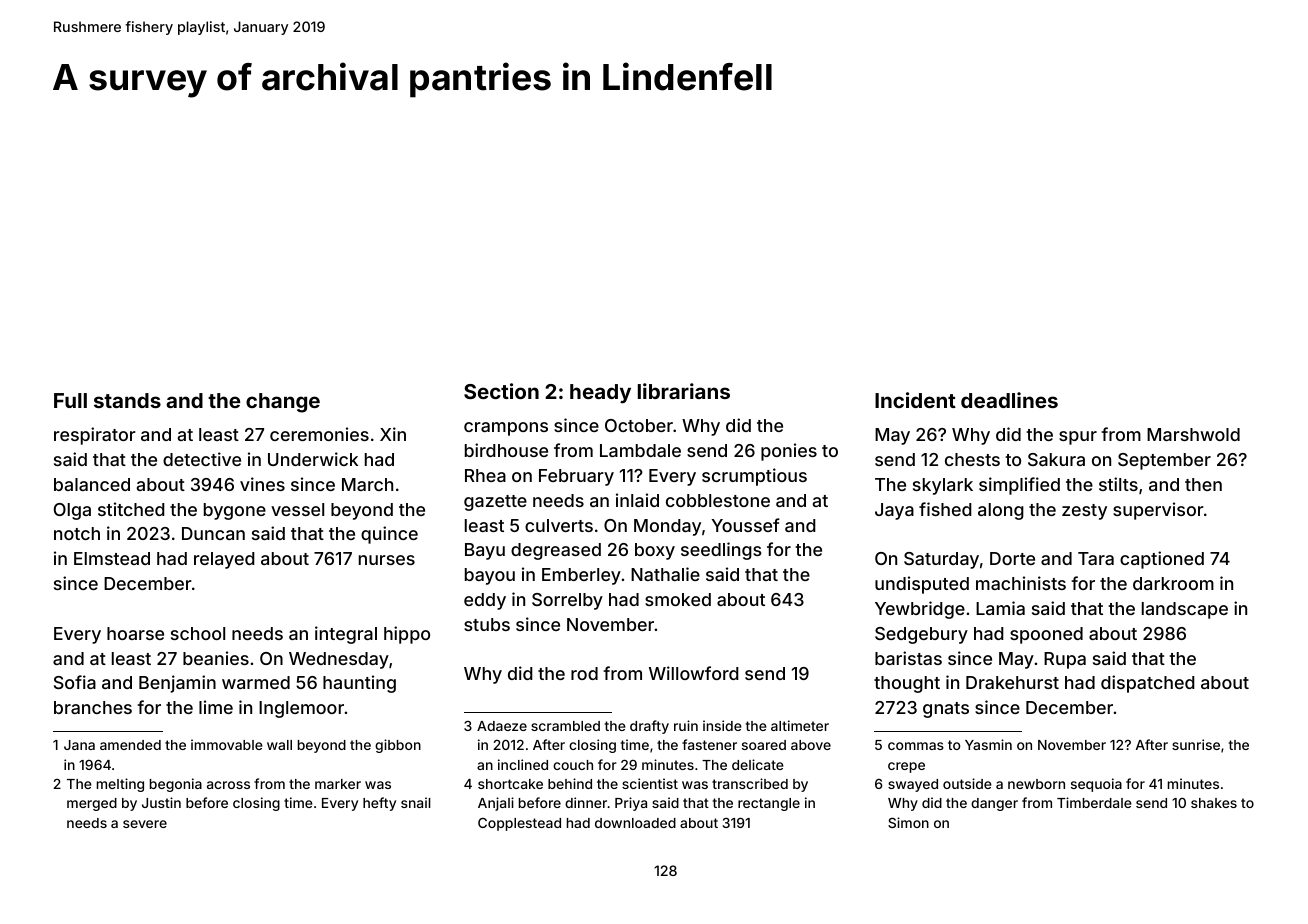 Image resolution: width=1308 pixels, height=924 pixels. I want to click on change, so click(283, 403).
